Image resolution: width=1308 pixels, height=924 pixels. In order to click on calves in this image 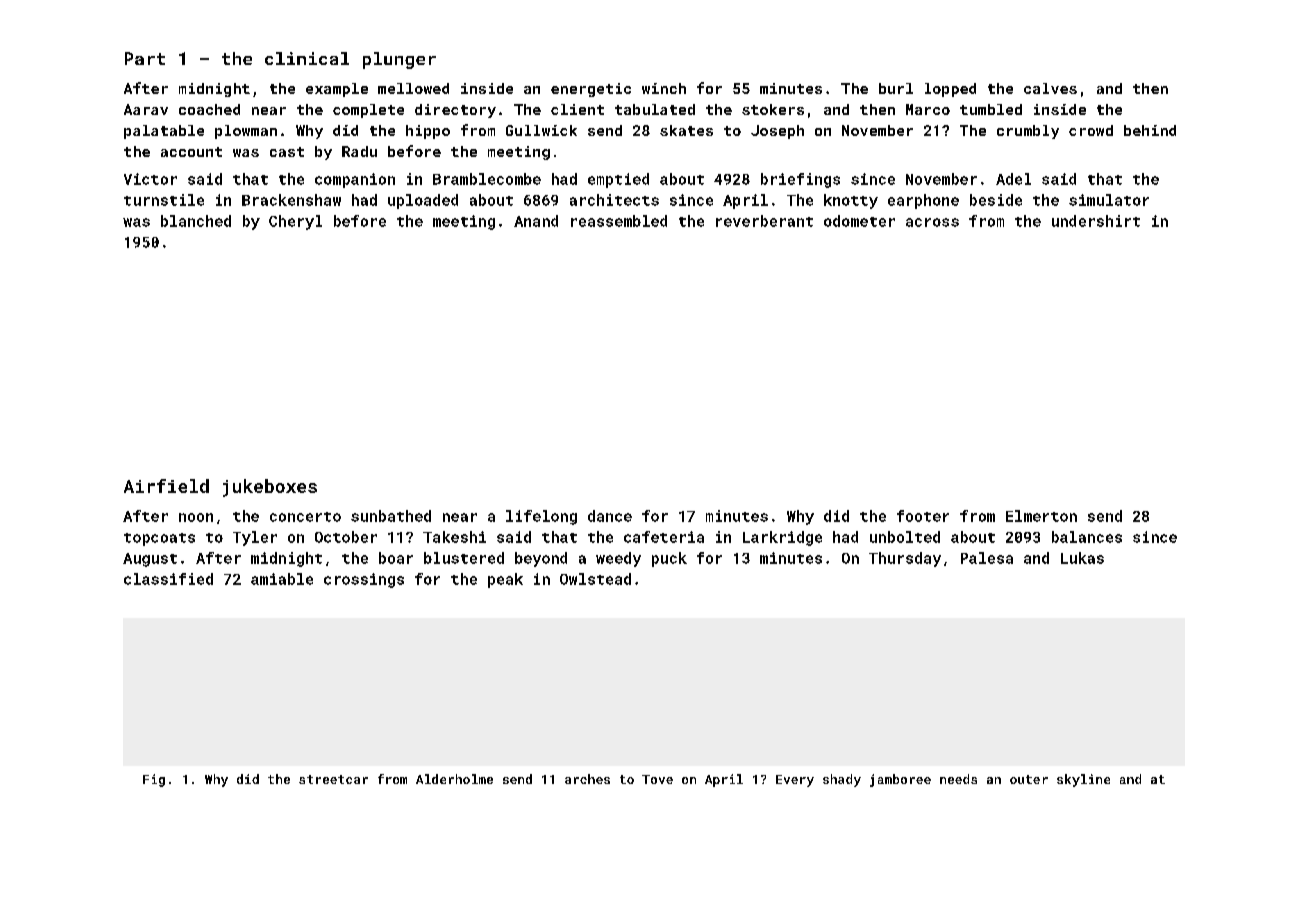, I will do `click(1050, 88)`.
